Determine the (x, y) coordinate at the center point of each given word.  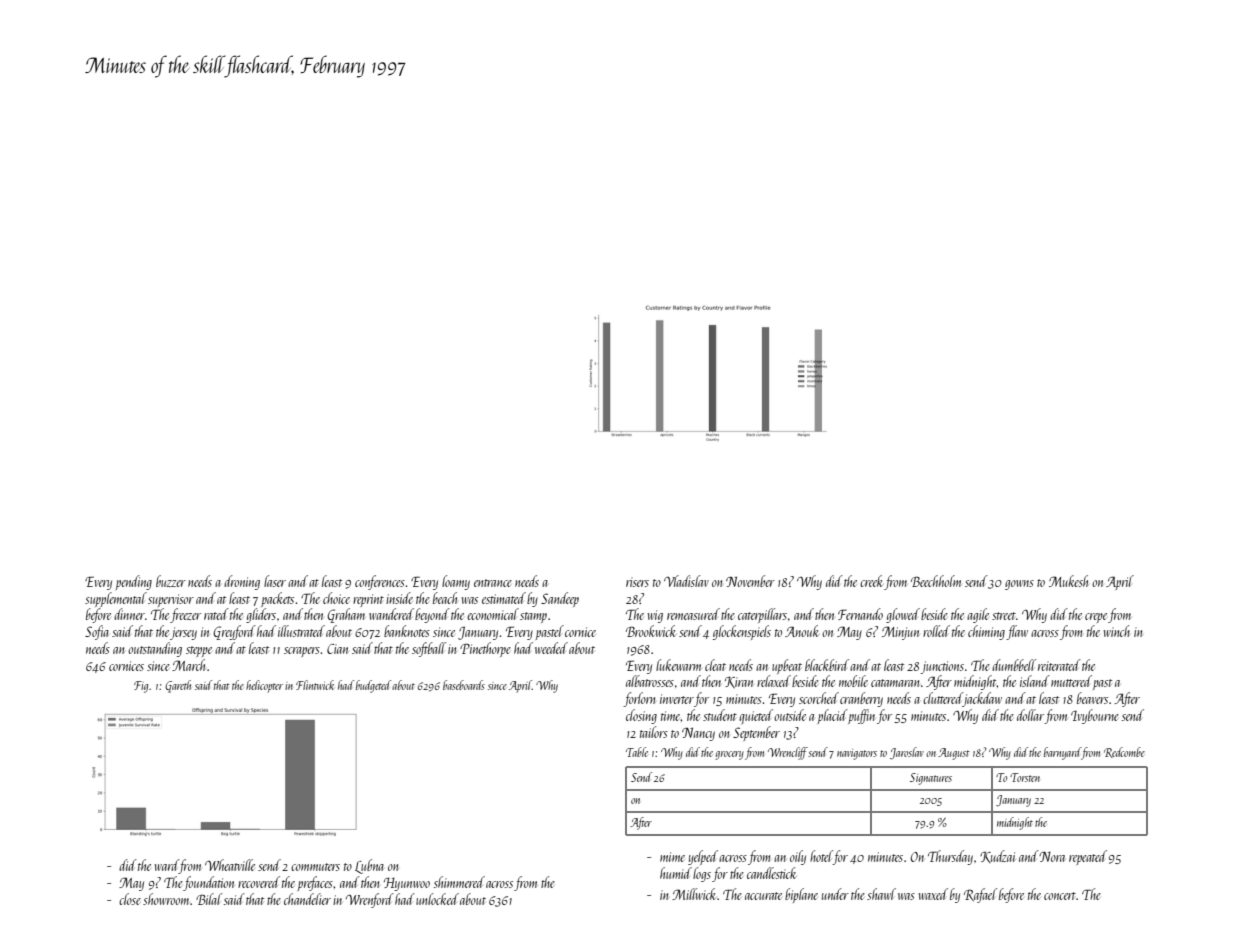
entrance (493, 583)
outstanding (155, 649)
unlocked (437, 899)
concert (1060, 896)
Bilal (209, 899)
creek (871, 581)
